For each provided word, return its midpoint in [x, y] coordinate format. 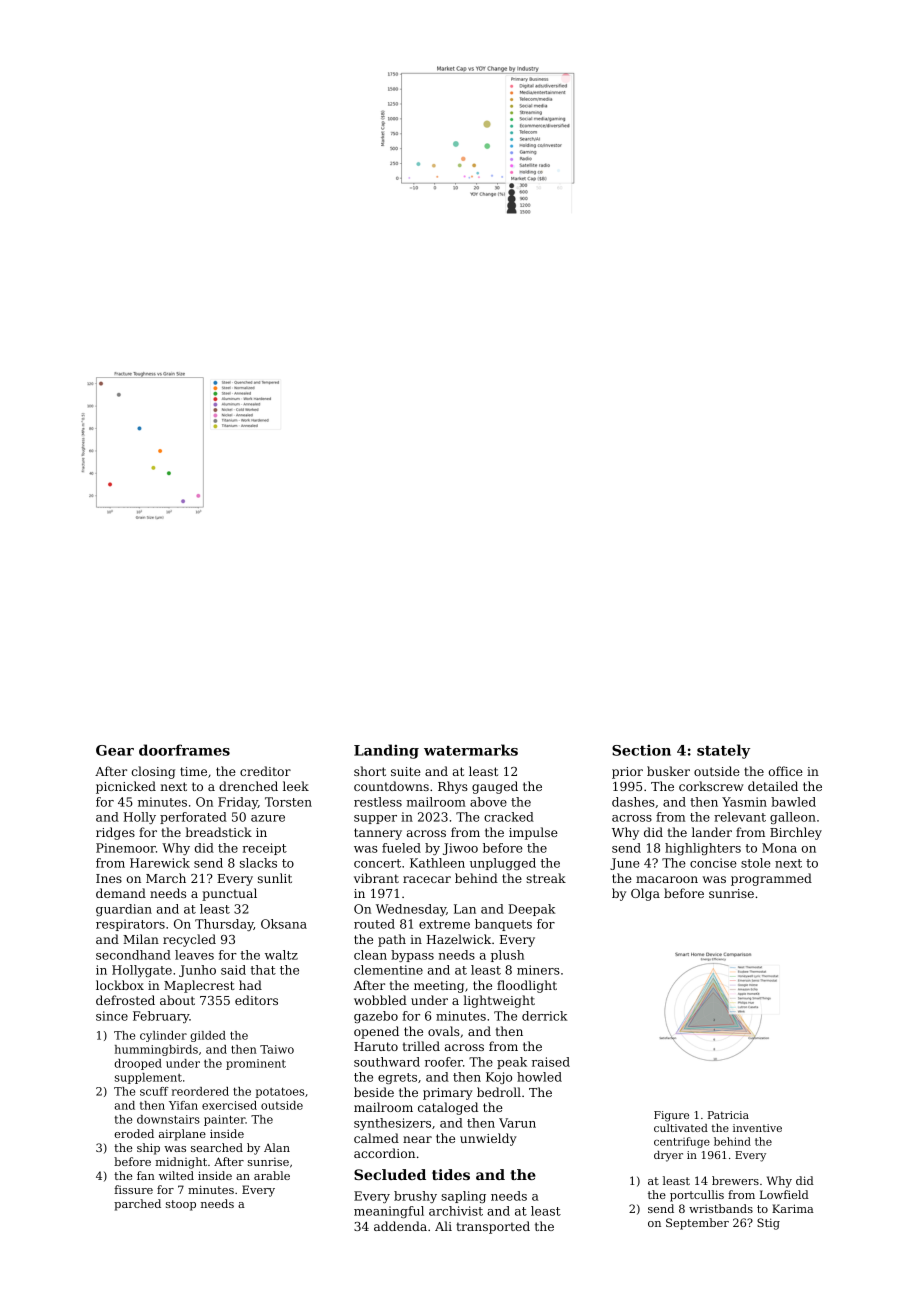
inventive [757, 1128]
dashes [633, 802]
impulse [533, 833]
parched [137, 1205]
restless [378, 802]
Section [641, 750]
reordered [200, 1091]
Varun [517, 1123]
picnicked [126, 787]
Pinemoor [126, 848]
